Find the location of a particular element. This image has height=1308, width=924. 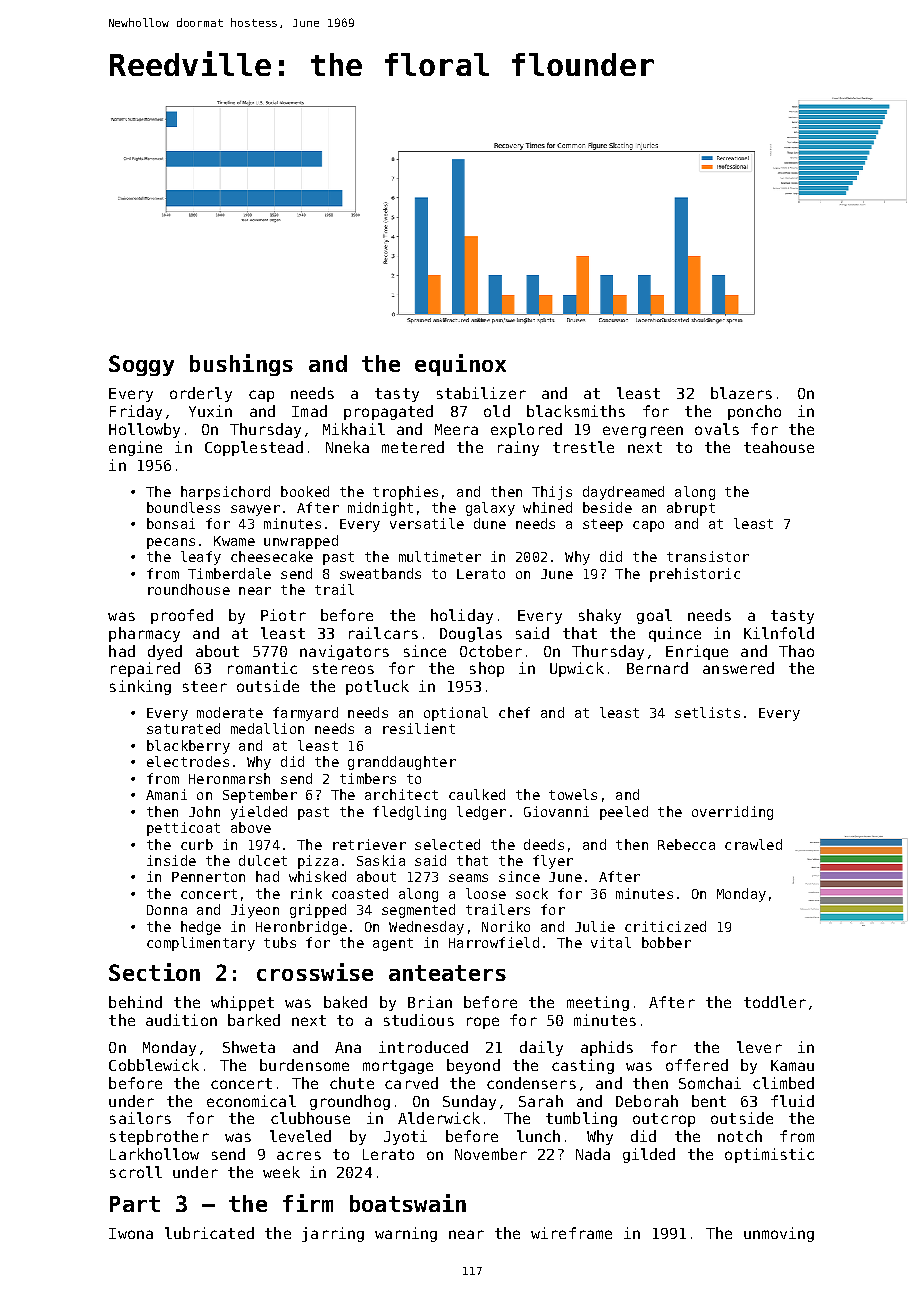

evergreen is located at coordinates (643, 432).
